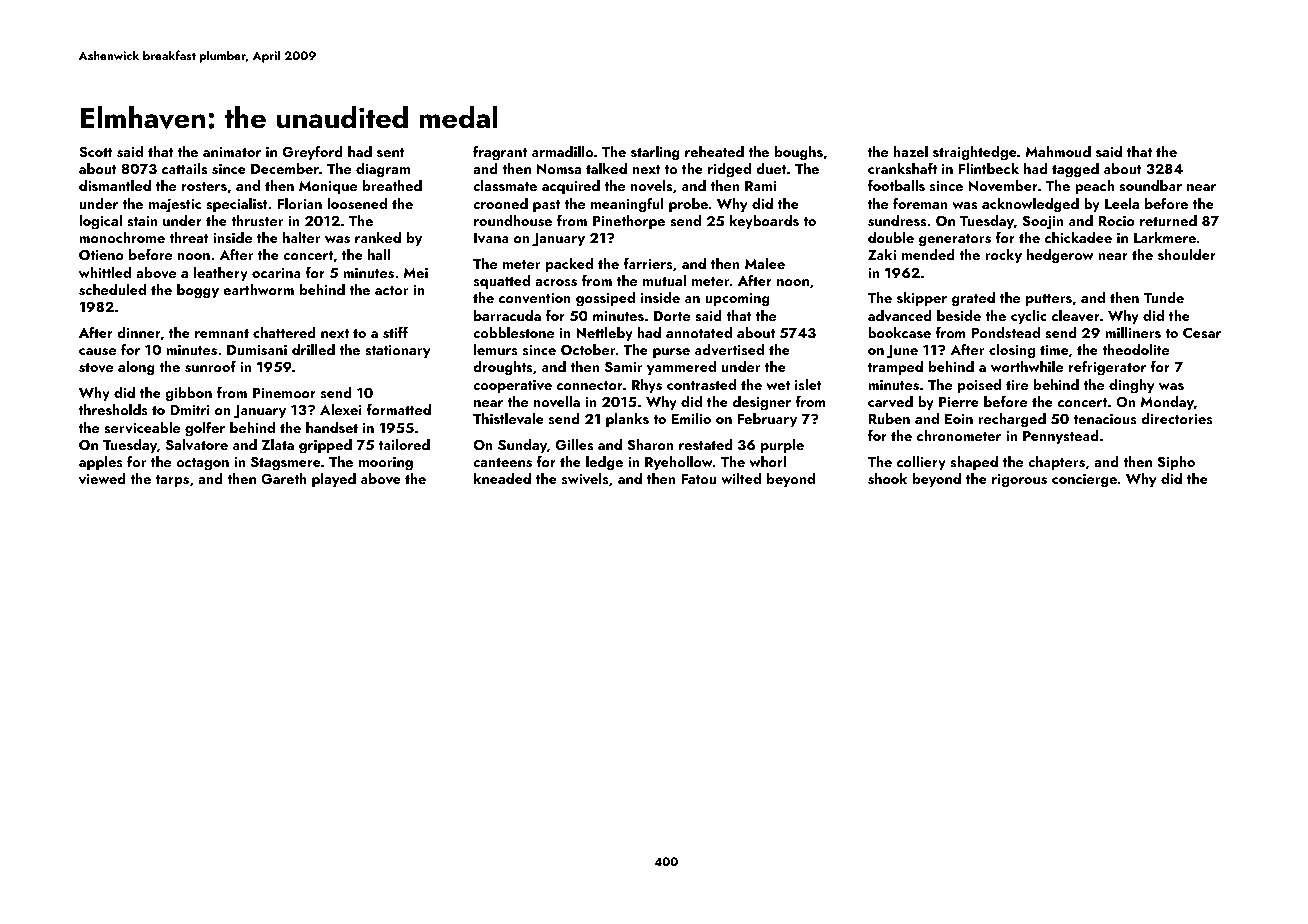 Image resolution: width=1308 pixels, height=924 pixels. I want to click on tarps, so click(172, 481).
